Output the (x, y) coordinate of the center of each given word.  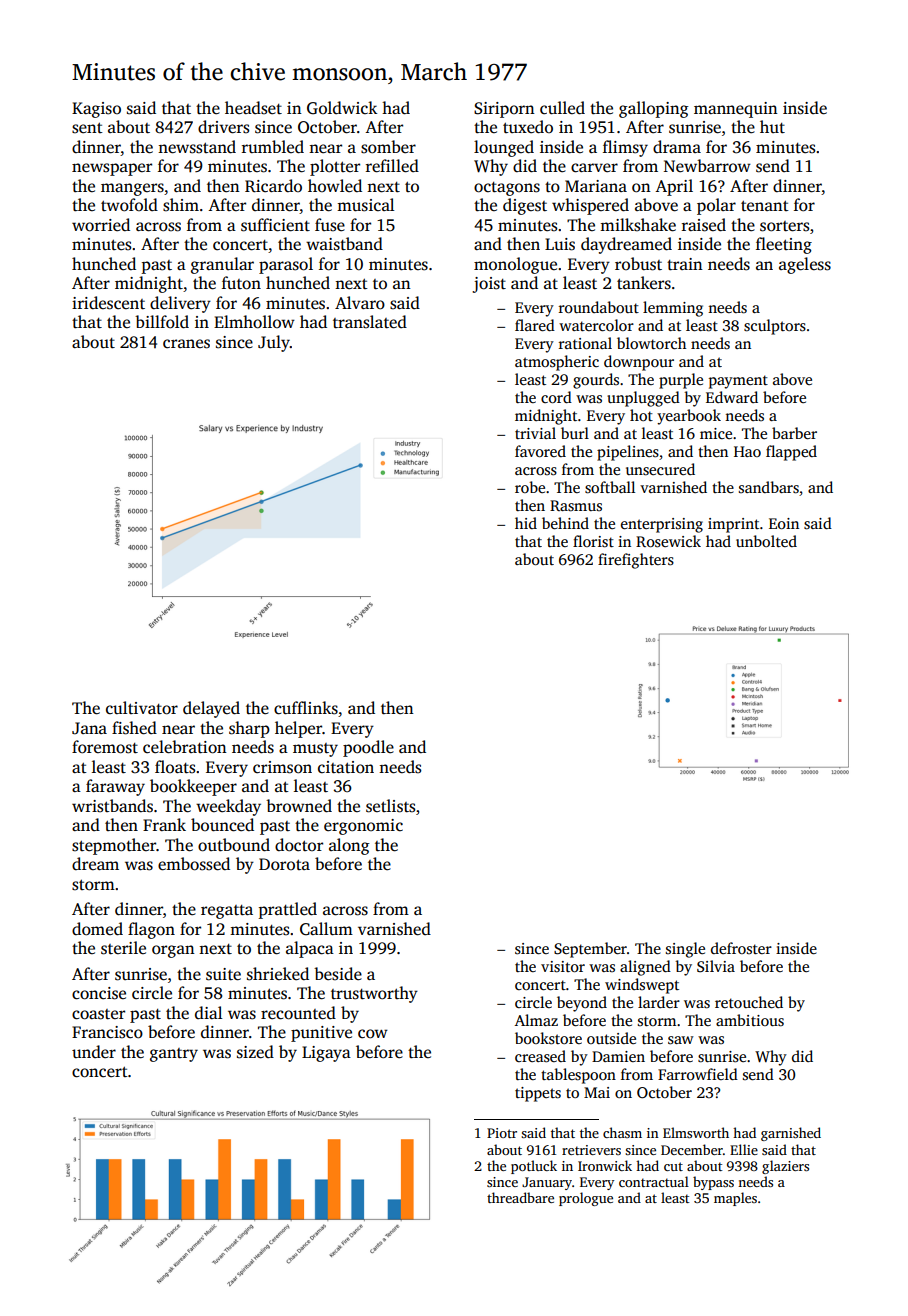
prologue (586, 1199)
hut (772, 126)
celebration (185, 747)
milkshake (638, 225)
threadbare (520, 1197)
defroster (741, 948)
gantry (174, 1055)
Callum (326, 929)
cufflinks (306, 708)
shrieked (278, 974)
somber (388, 147)
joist (489, 285)
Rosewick (668, 541)
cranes (186, 344)
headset (253, 108)
